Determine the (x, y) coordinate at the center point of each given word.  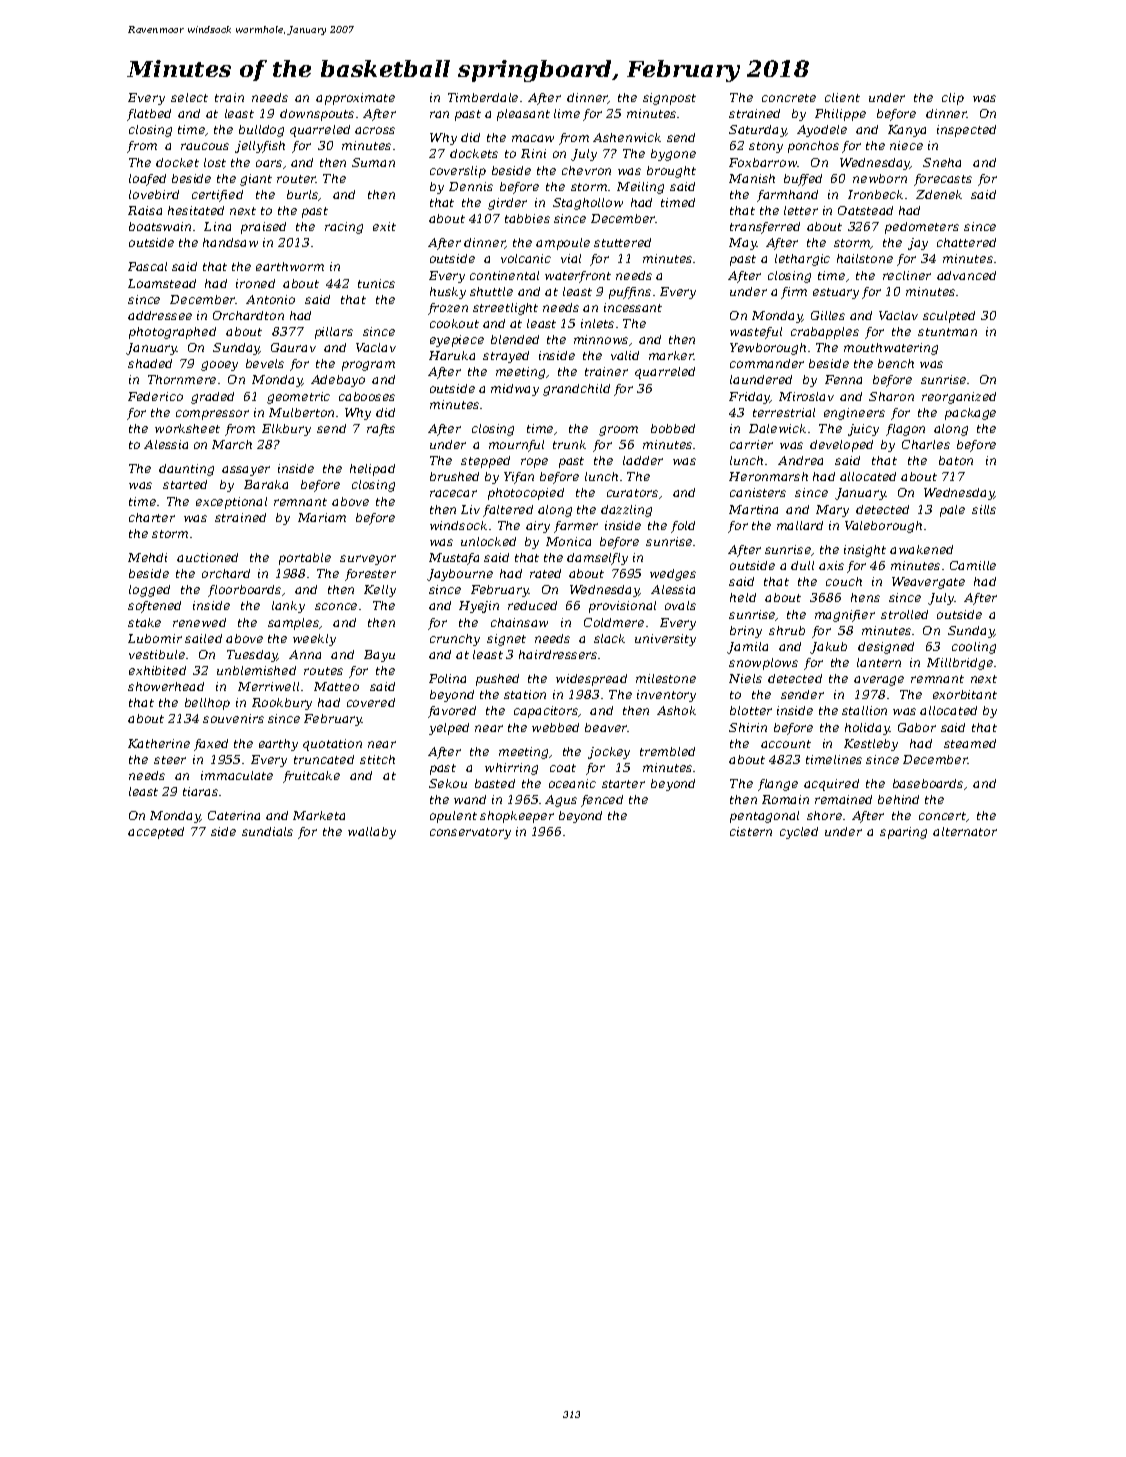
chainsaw (519, 622)
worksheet (187, 428)
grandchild (576, 390)
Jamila (747, 648)
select (189, 97)
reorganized (959, 398)
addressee (160, 315)
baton (956, 460)
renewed (199, 622)
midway (515, 390)
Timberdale (483, 97)
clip (953, 99)
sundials (267, 831)
